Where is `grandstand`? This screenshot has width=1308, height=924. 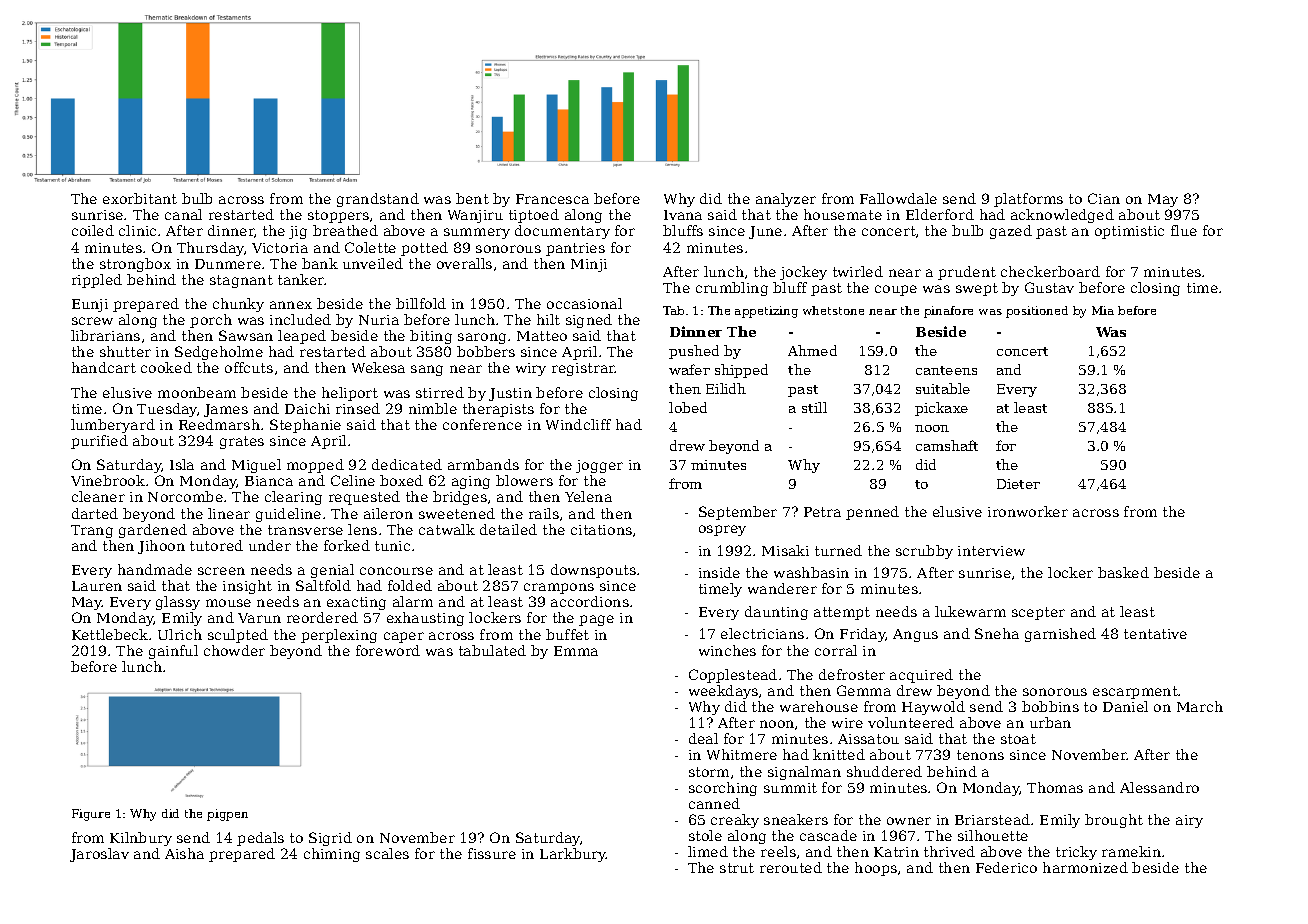
grandstand is located at coordinates (378, 200).
